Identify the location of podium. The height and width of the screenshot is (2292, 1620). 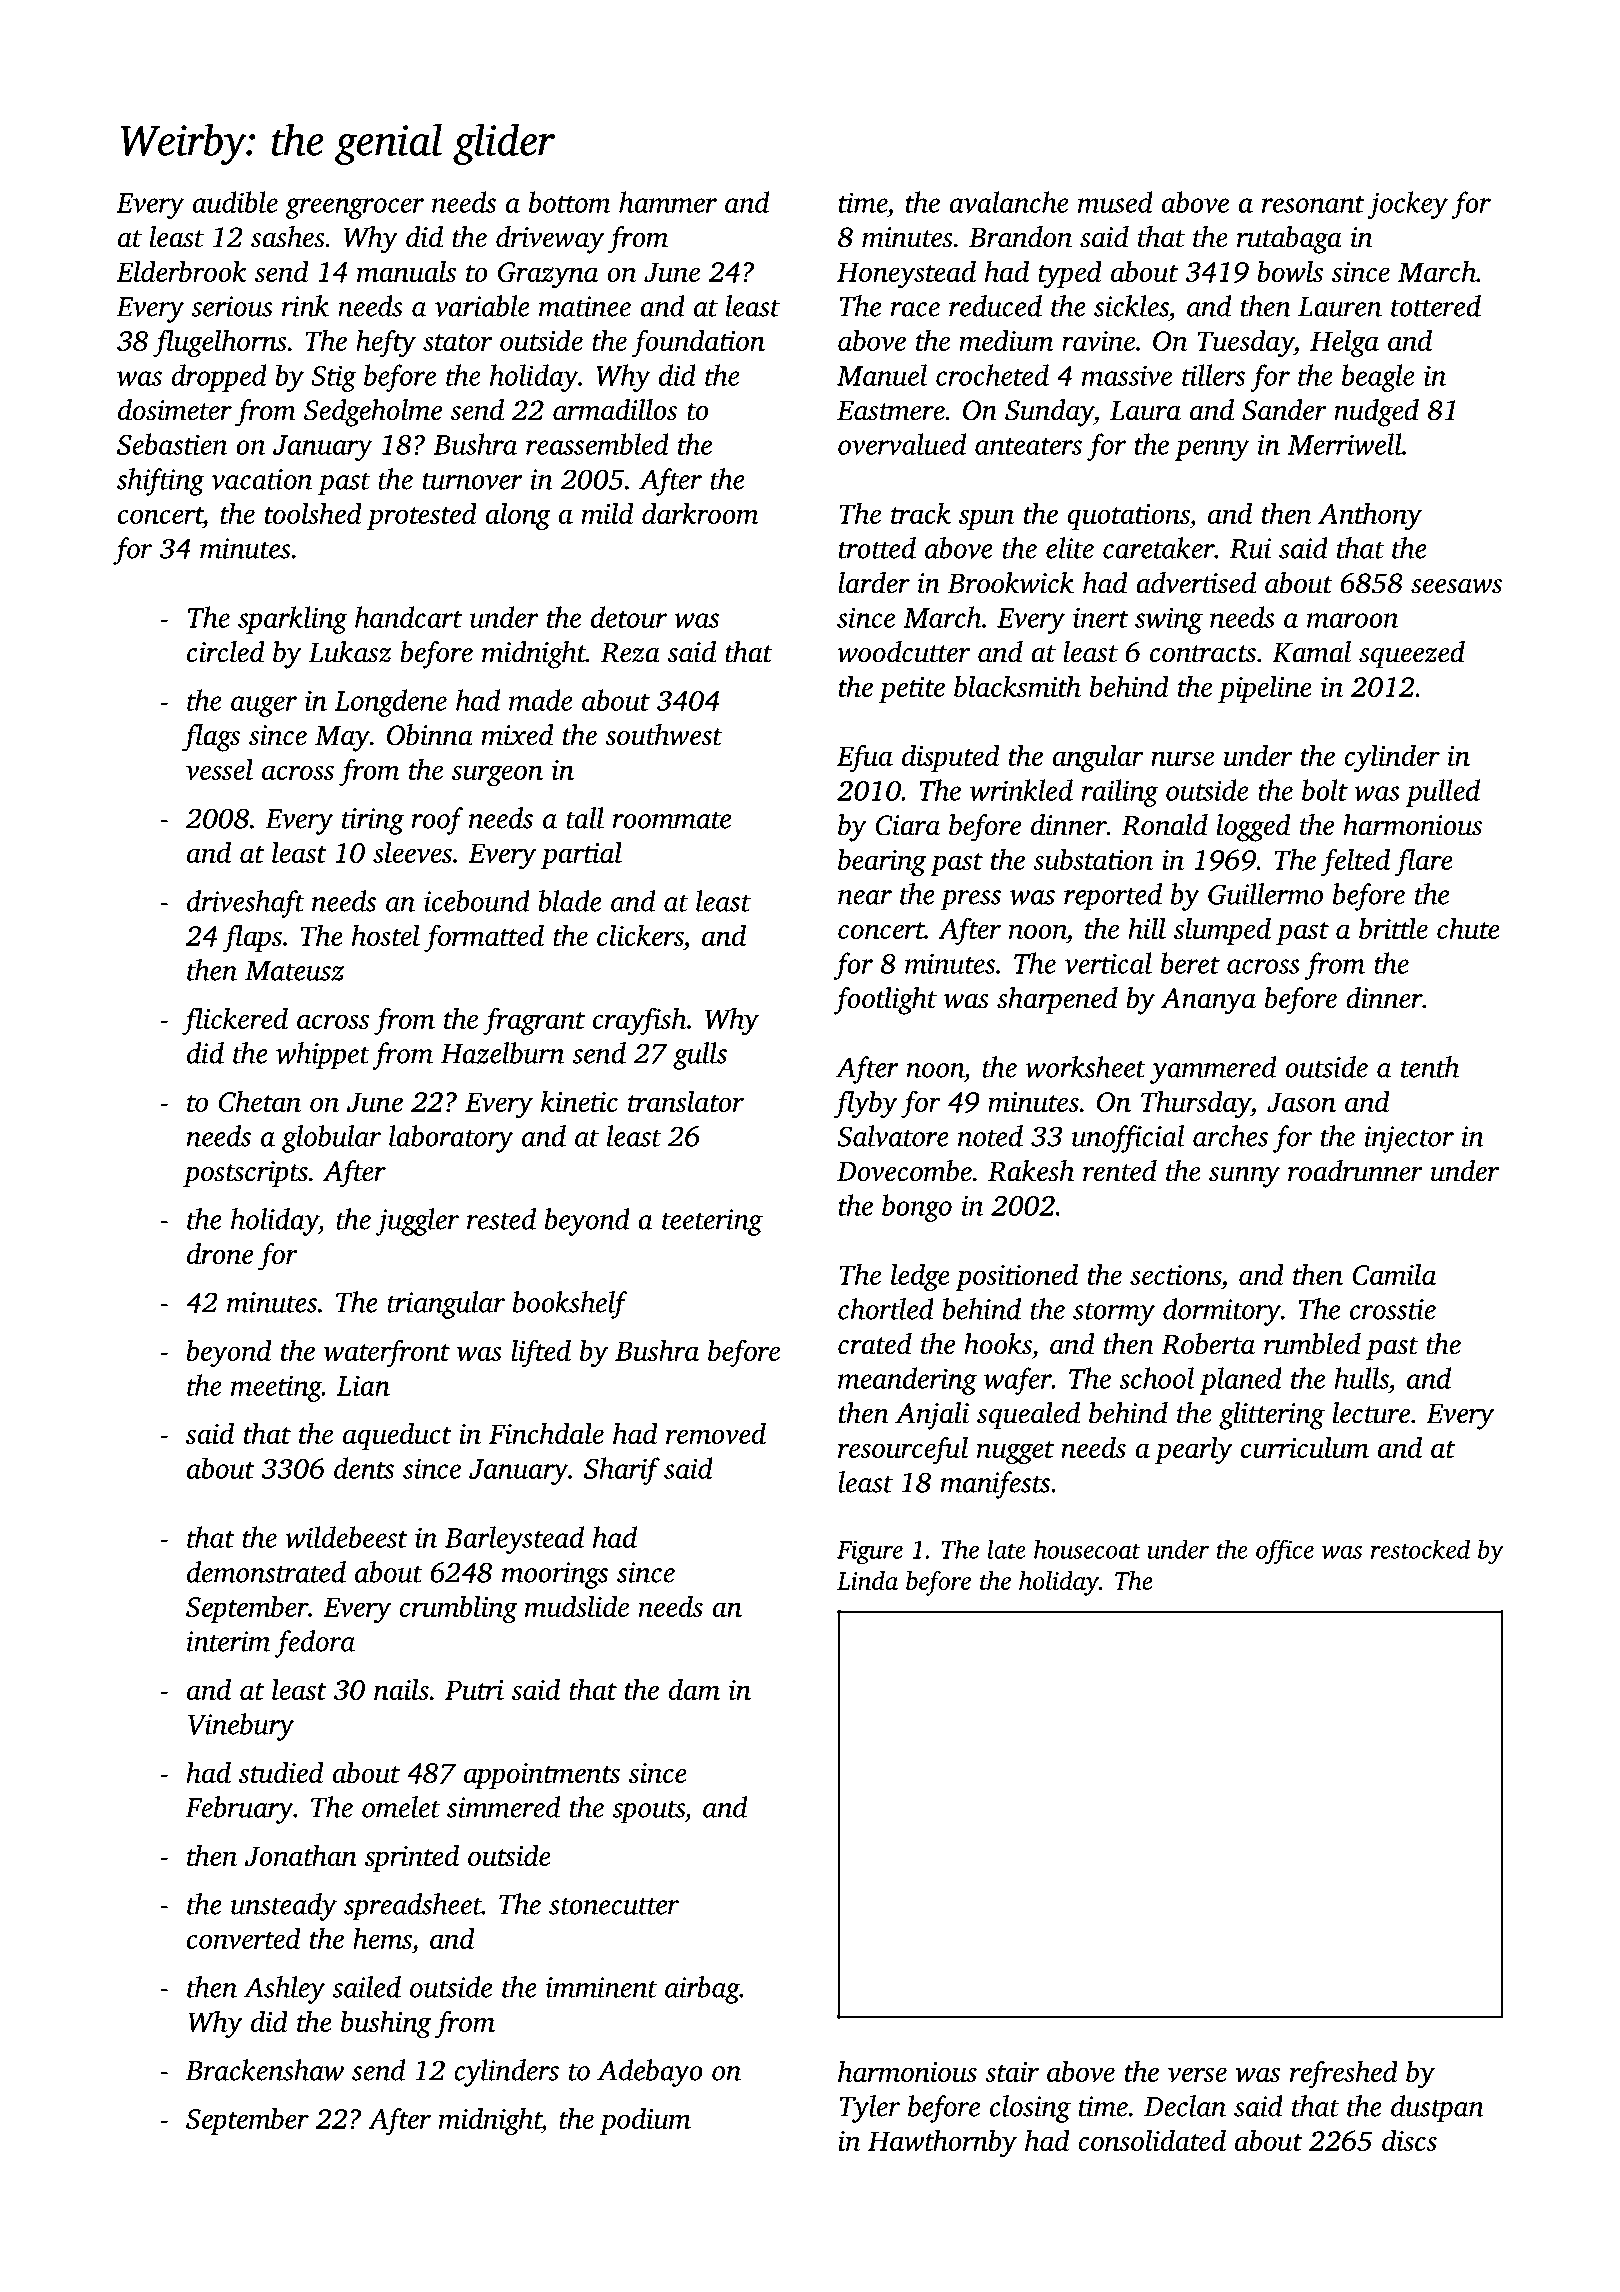
(645, 2121).
